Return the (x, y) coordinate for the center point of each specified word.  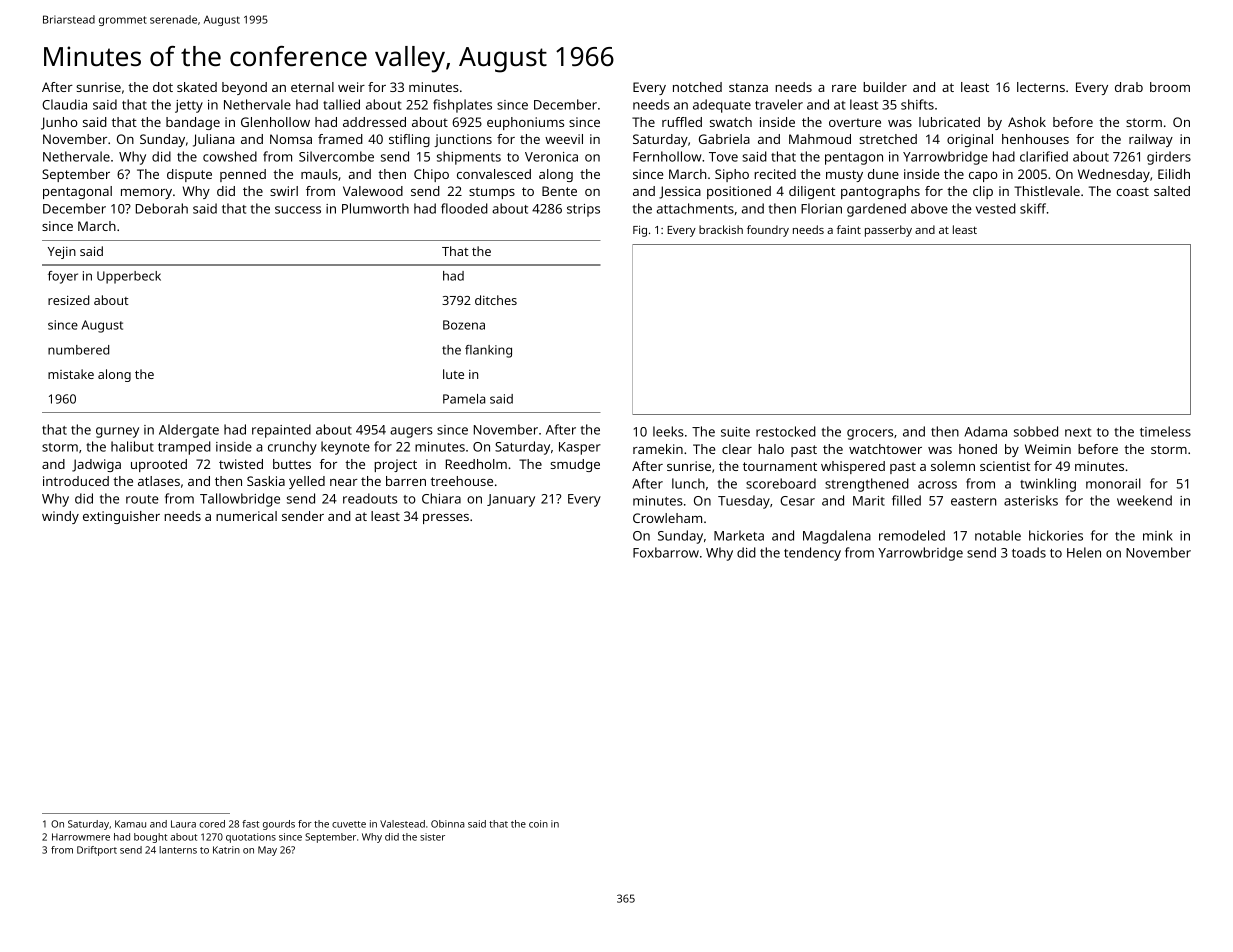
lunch (688, 483)
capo (983, 177)
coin (538, 824)
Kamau (130, 824)
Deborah (162, 208)
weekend (1144, 500)
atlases (159, 481)
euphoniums (525, 123)
